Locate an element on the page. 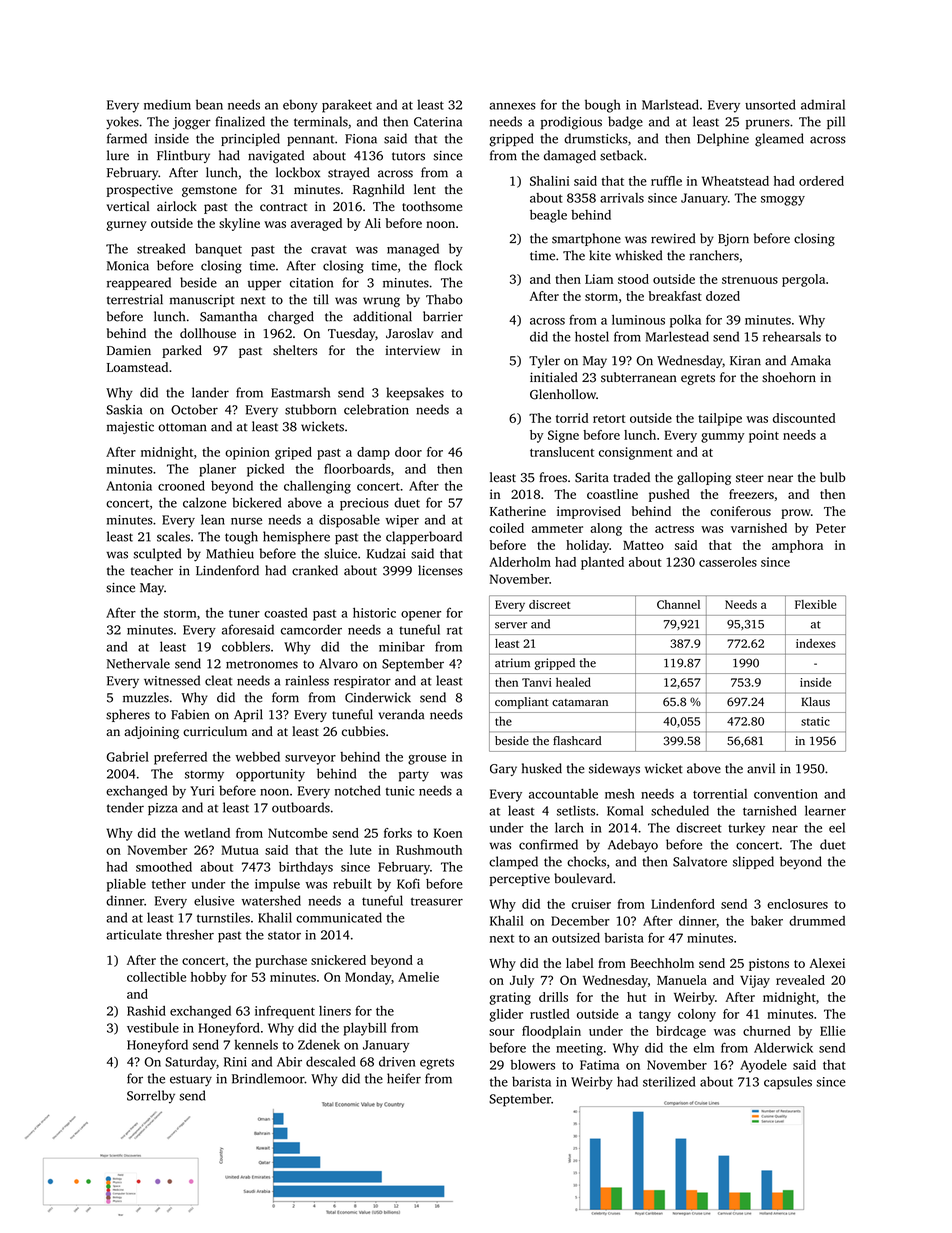 The height and width of the page is (1233, 952). translucent is located at coordinates (562, 452).
